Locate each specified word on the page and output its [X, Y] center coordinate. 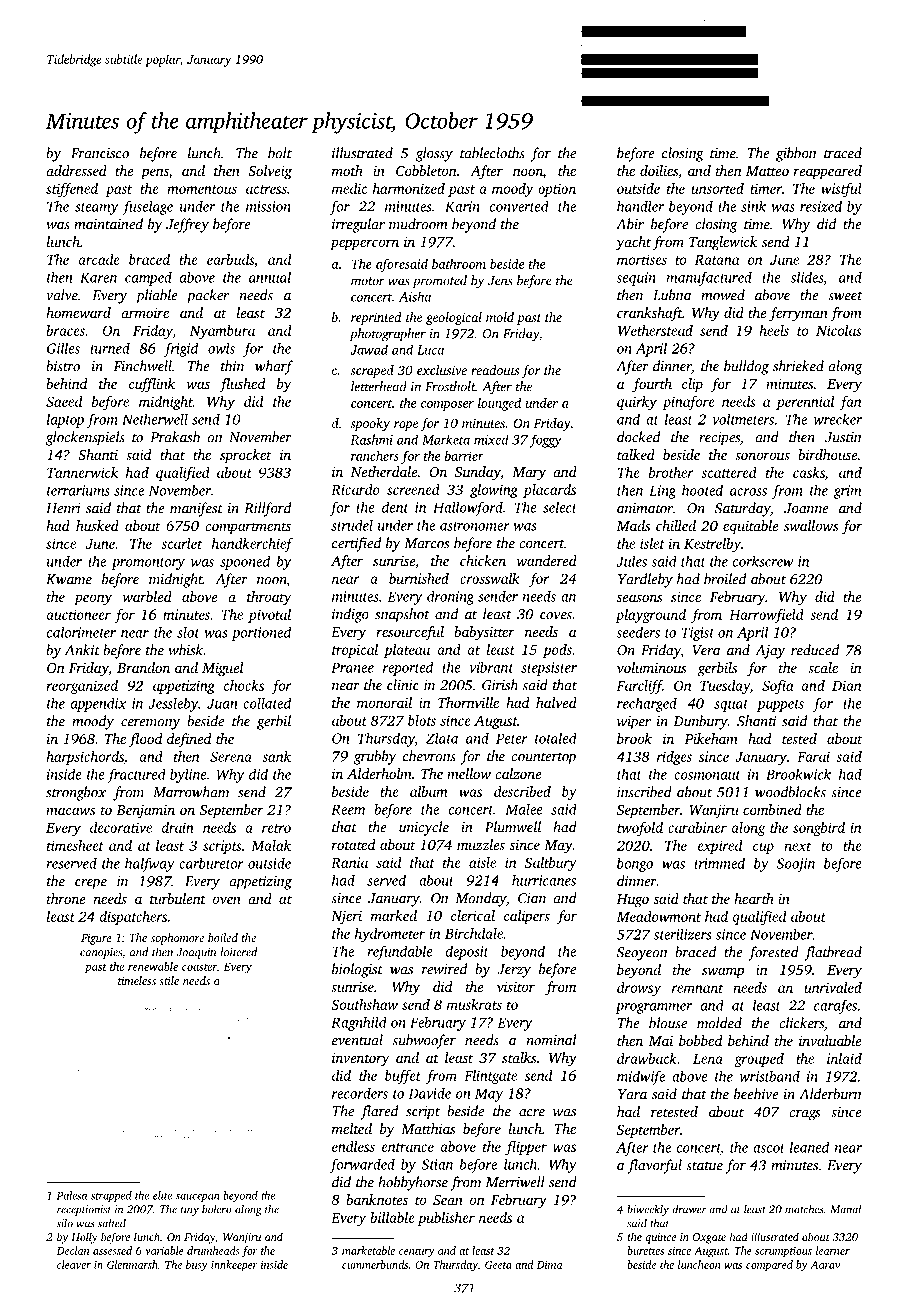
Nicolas [839, 330]
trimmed [719, 863]
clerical [473, 915]
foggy [546, 441]
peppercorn [364, 244]
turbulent [178, 898]
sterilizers [682, 934]
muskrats [474, 1004]
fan [850, 403]
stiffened [72, 190]
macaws [70, 811]
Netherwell [155, 419]
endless [353, 1146]
